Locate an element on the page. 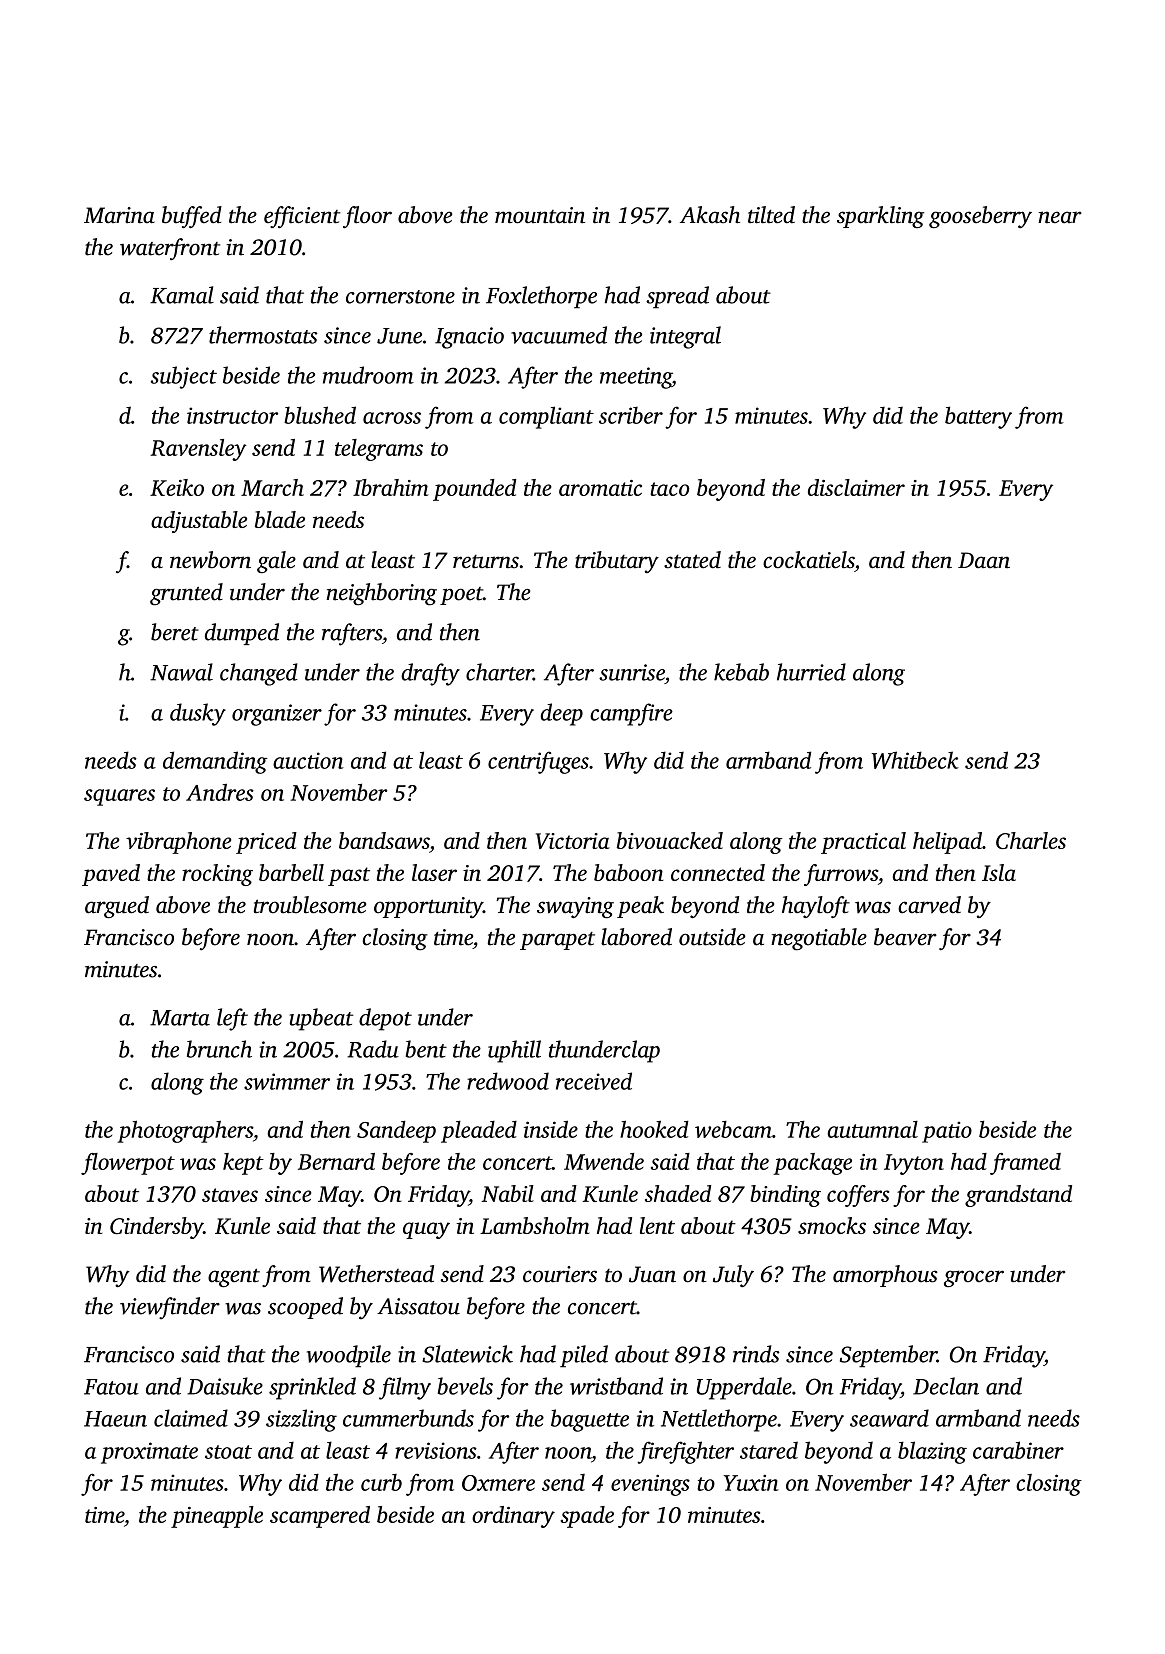 The height and width of the page is (1654, 1165). Daan is located at coordinates (984, 560).
